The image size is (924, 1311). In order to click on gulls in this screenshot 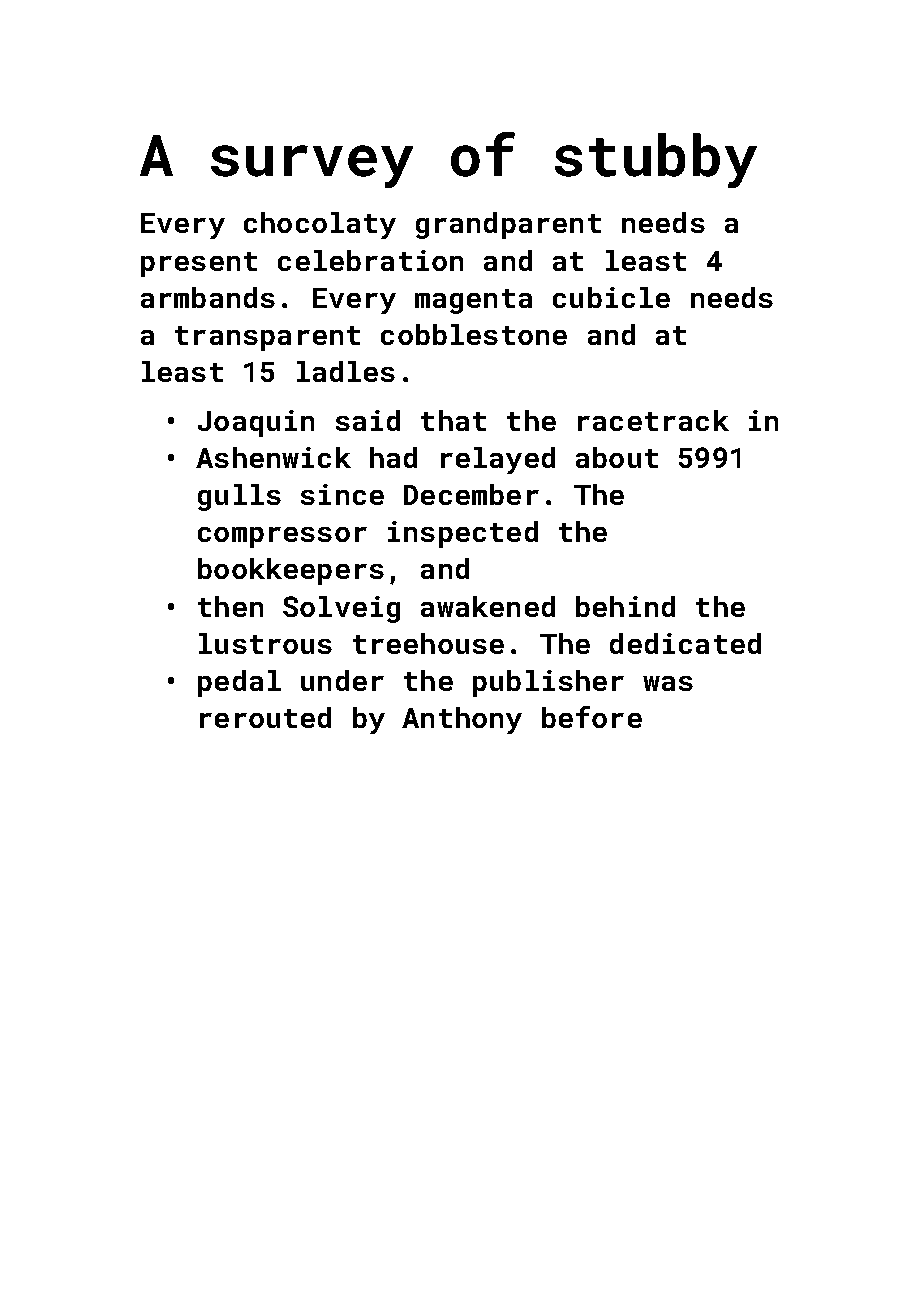, I will do `click(239, 497)`.
